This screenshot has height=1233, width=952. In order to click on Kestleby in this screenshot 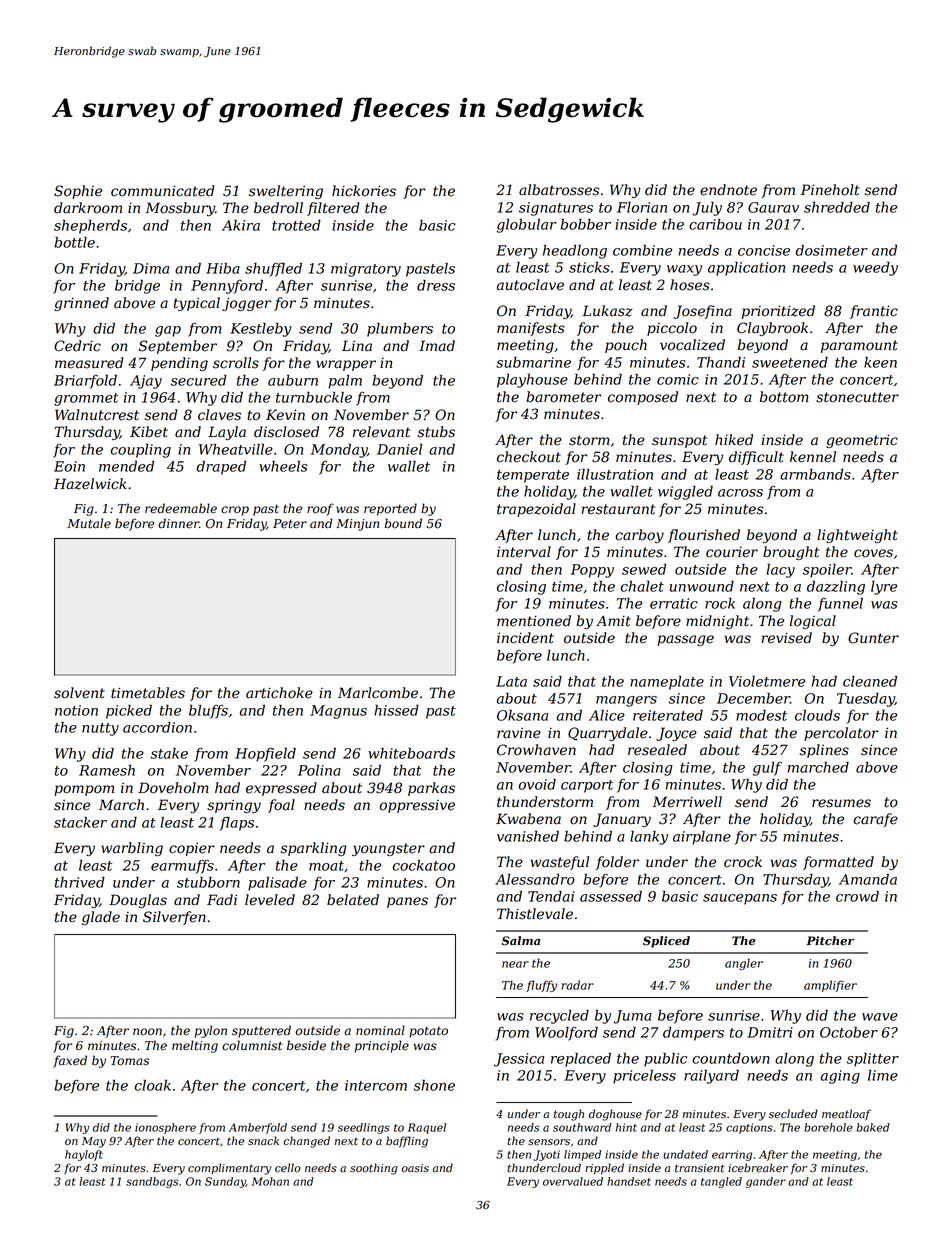, I will do `click(261, 329)`.
